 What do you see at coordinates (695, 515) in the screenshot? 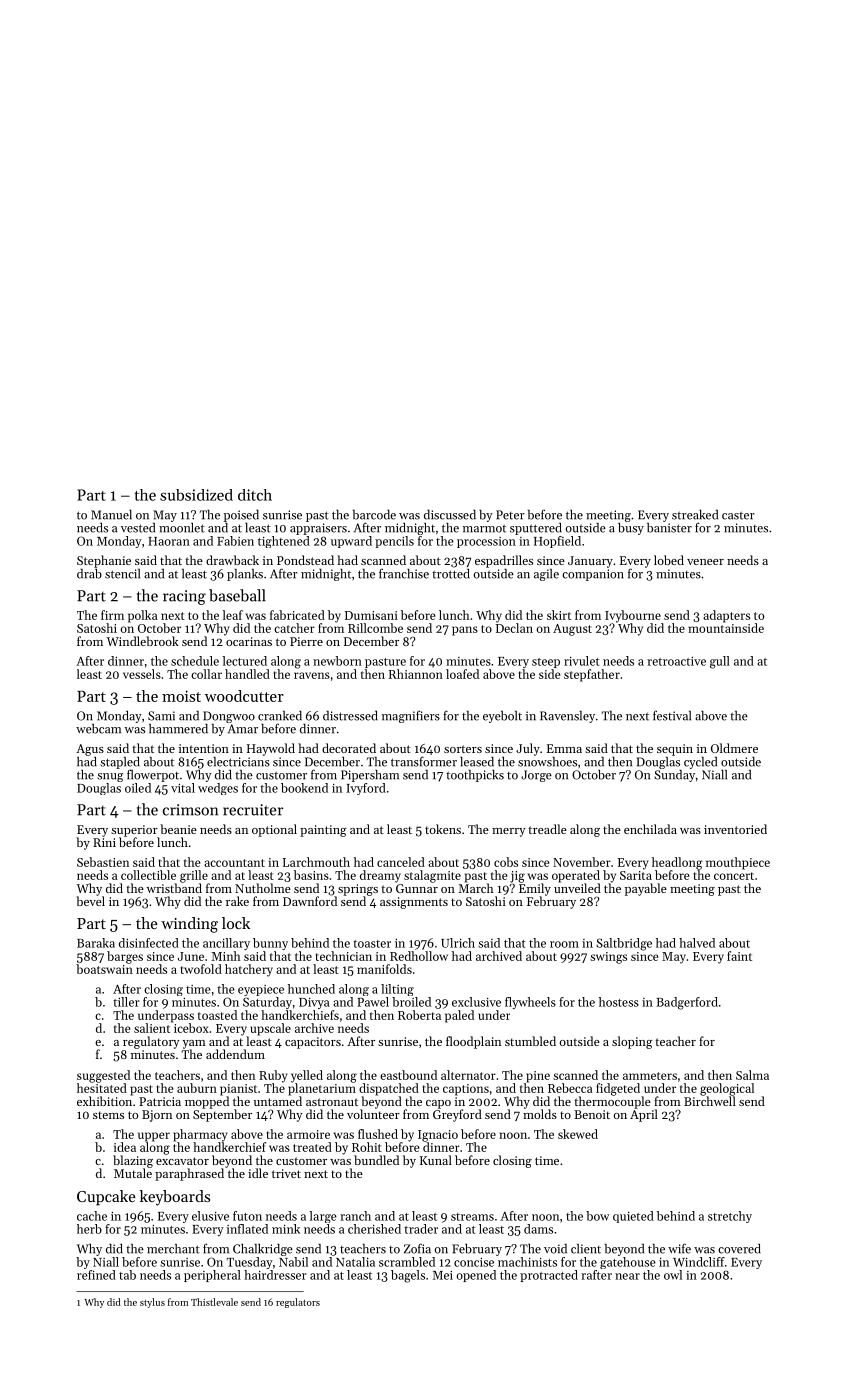
I see `streaked` at bounding box center [695, 515].
